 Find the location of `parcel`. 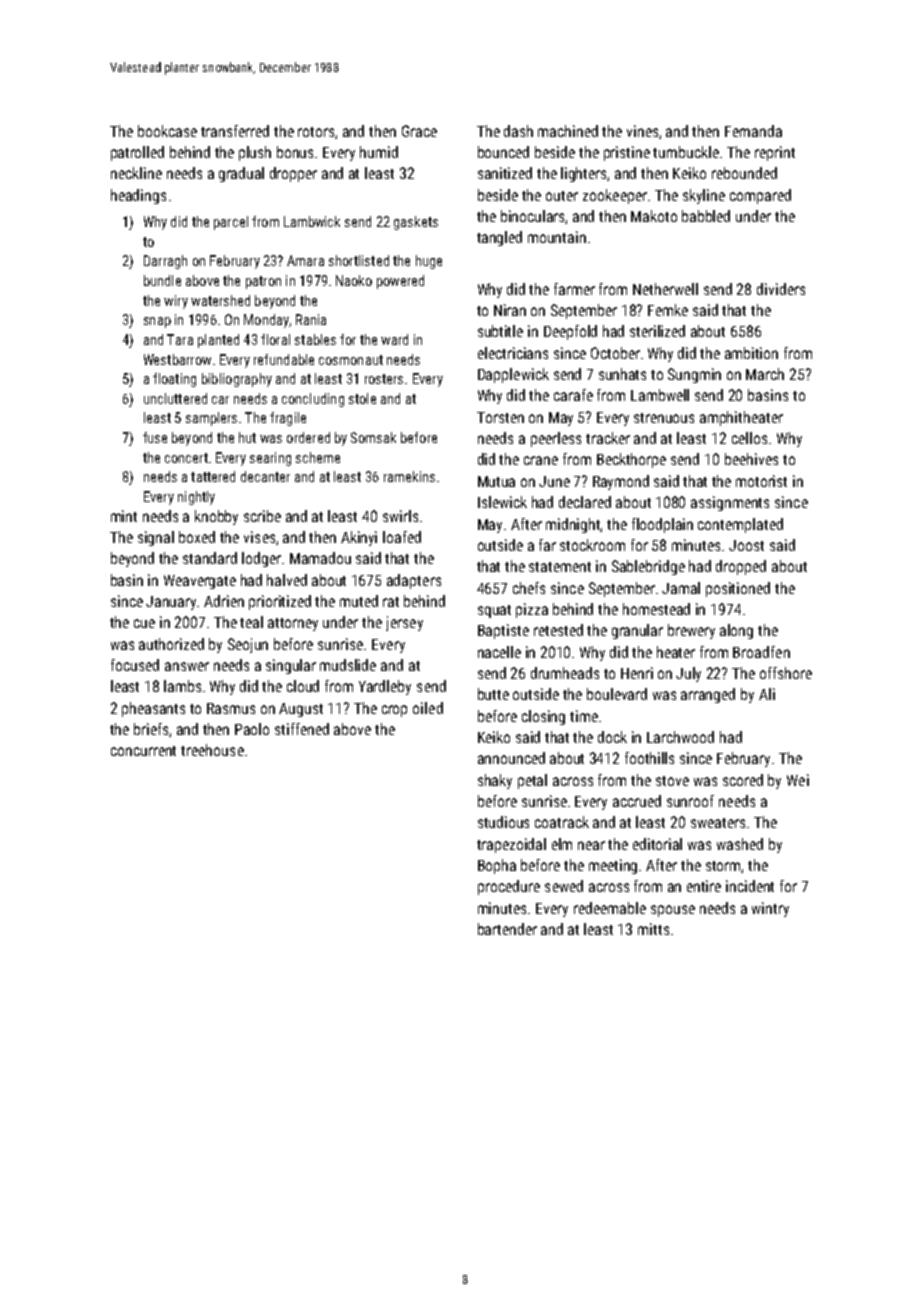

parcel is located at coordinates (231, 223).
